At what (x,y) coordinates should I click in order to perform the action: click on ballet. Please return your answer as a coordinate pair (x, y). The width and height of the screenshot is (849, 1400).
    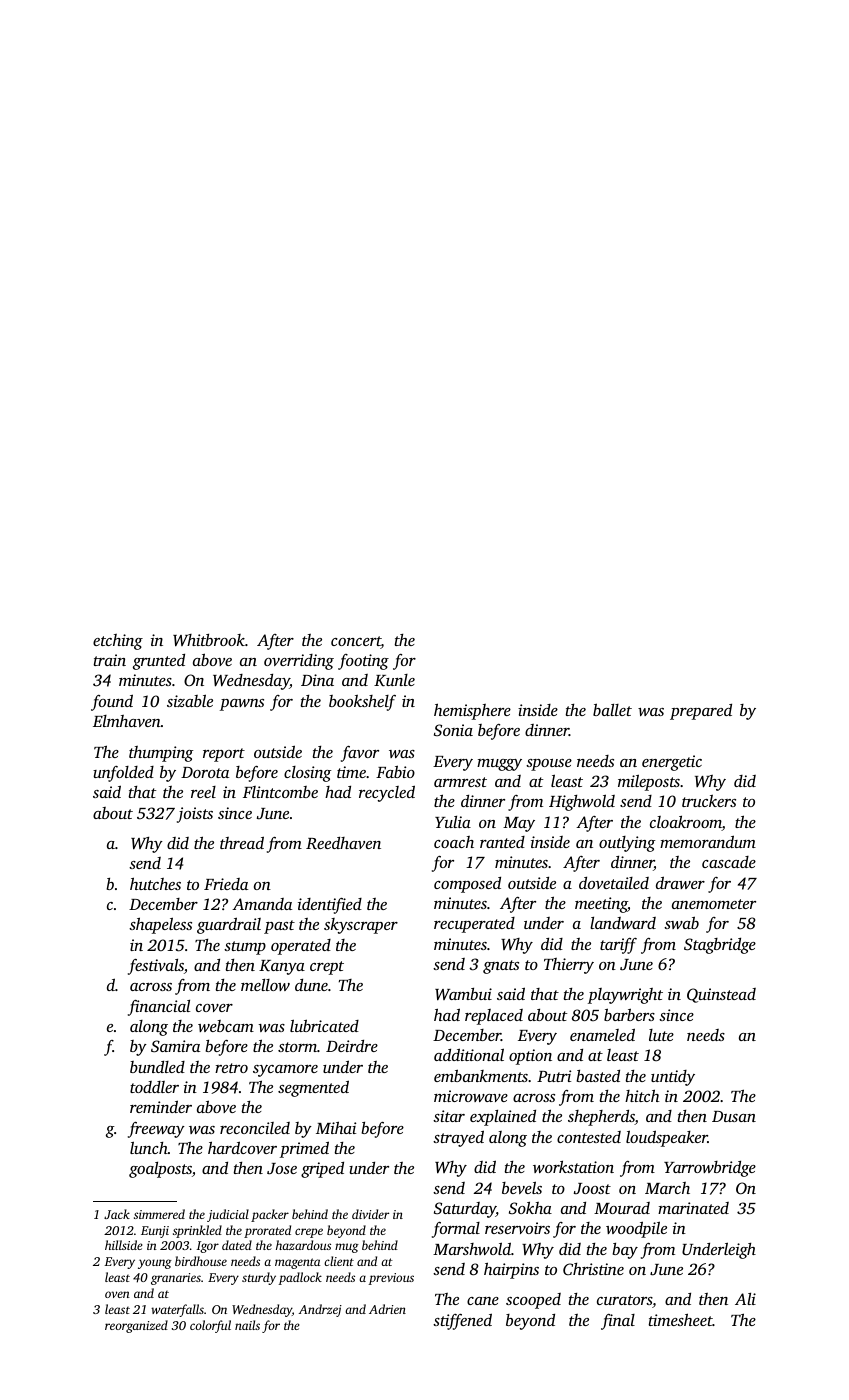
    Looking at the image, I should click on (612, 709).
